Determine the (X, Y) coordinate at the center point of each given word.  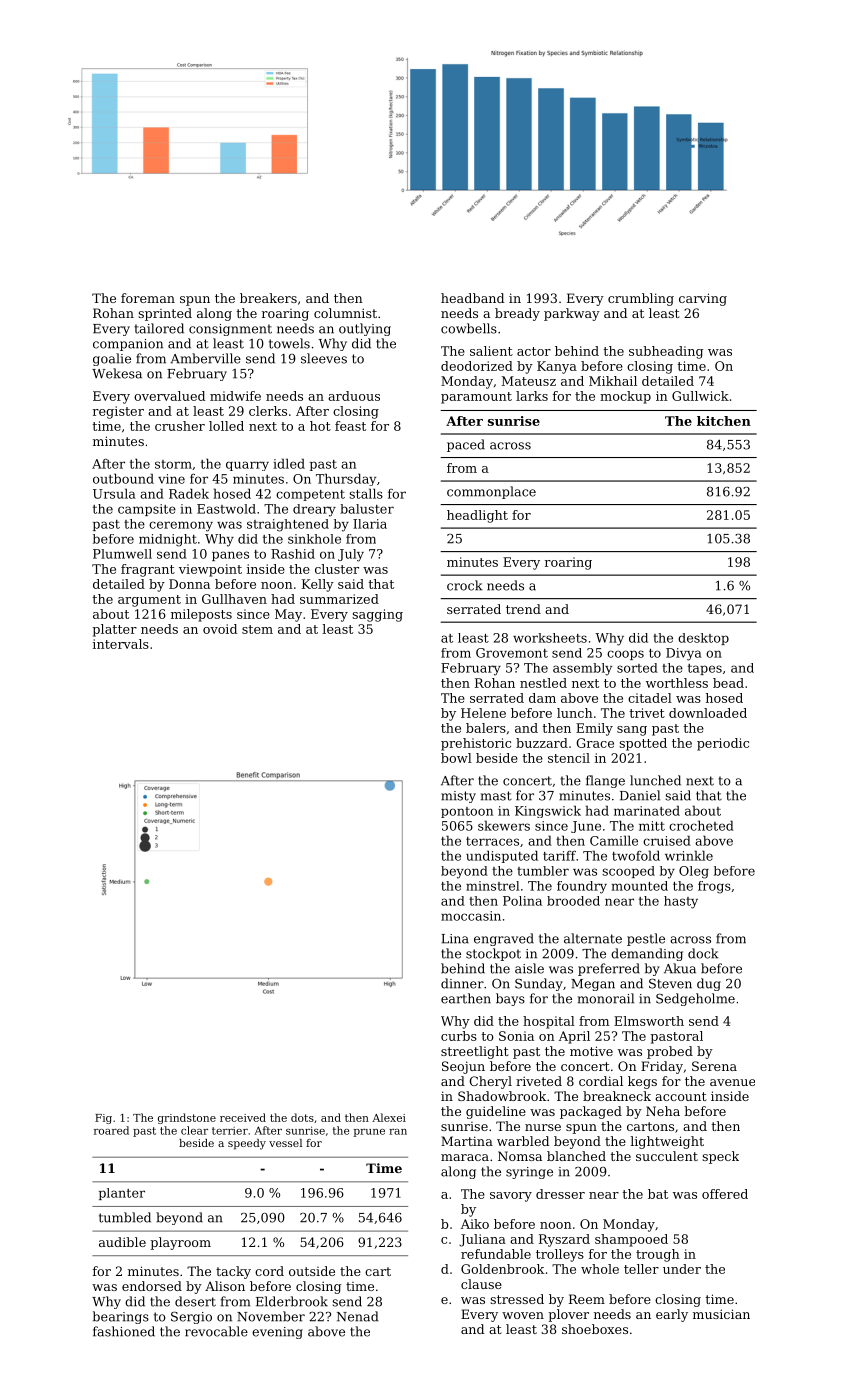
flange (605, 781)
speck (720, 1157)
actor (534, 351)
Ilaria (370, 524)
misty (458, 797)
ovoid (220, 629)
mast (496, 796)
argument (149, 601)
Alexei (389, 1117)
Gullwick (700, 396)
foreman (148, 298)
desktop (703, 639)
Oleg (694, 872)
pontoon (467, 812)
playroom (180, 1243)
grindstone (187, 1118)
